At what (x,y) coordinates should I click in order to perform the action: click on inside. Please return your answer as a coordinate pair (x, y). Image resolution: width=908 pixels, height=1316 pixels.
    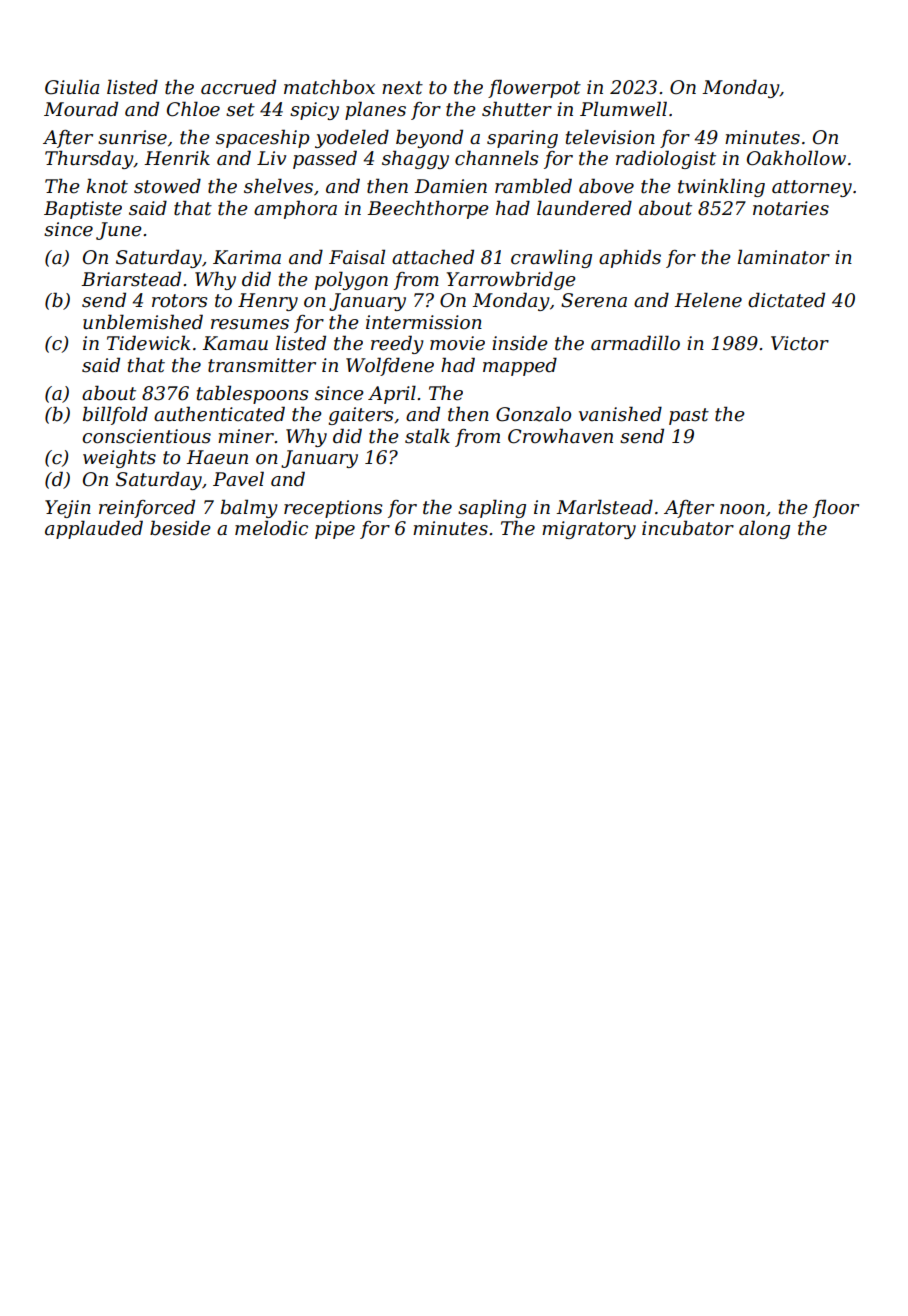
    Looking at the image, I should click on (520, 343).
